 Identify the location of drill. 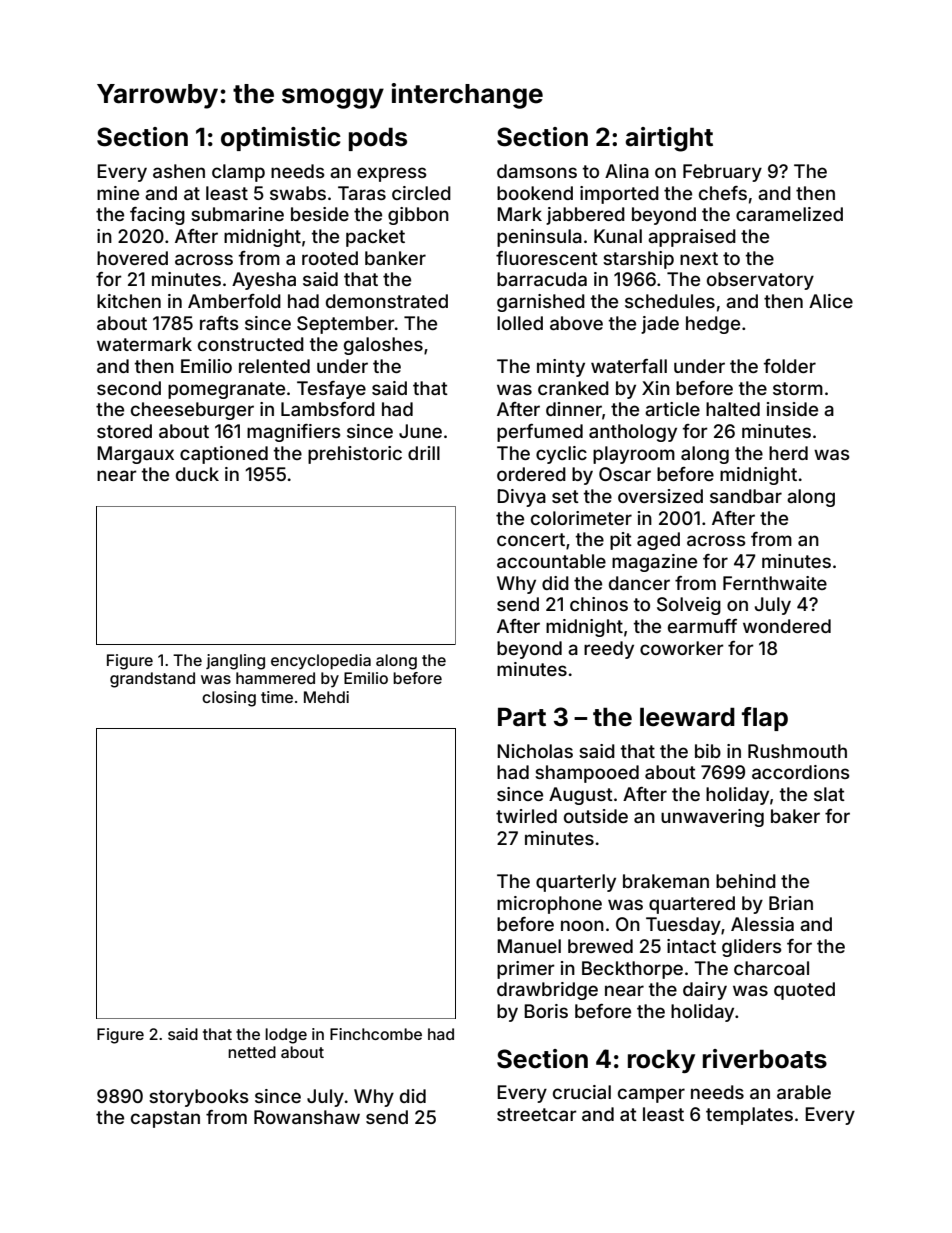
(424, 453).
